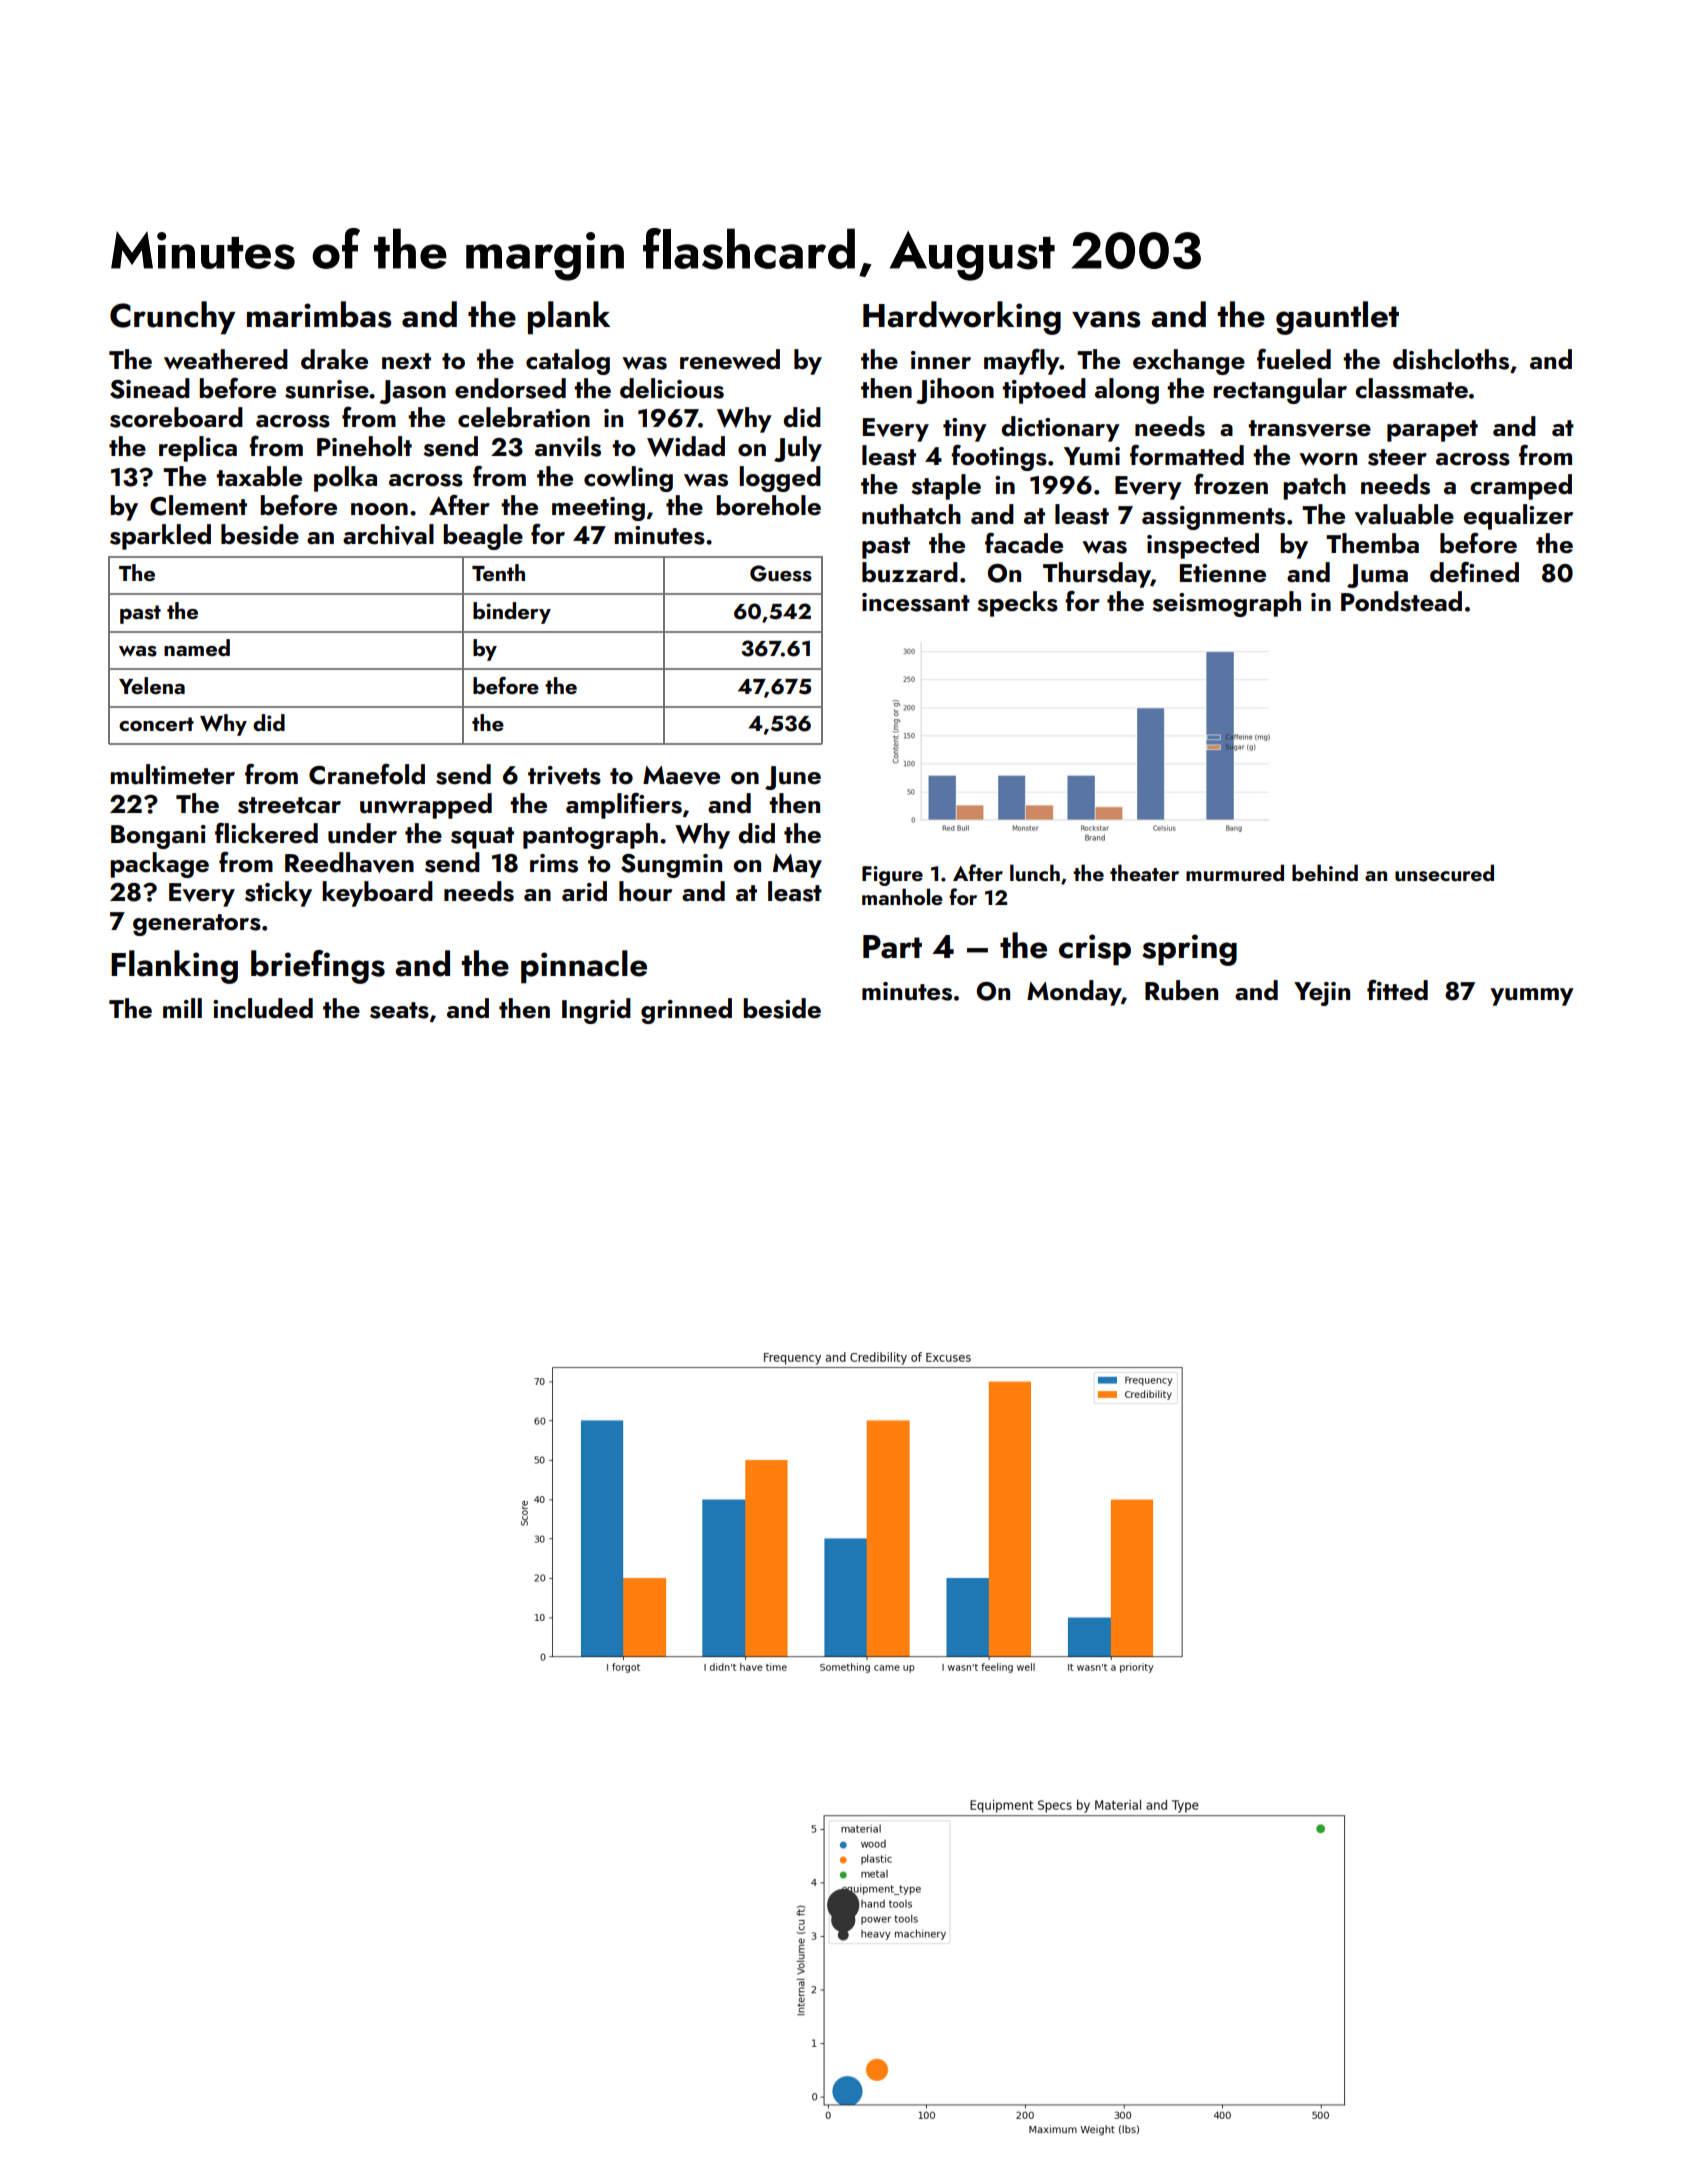 This page has height=2178, width=1683. Describe the element at coordinates (182, 1008) in the page. I see `mill` at that location.
